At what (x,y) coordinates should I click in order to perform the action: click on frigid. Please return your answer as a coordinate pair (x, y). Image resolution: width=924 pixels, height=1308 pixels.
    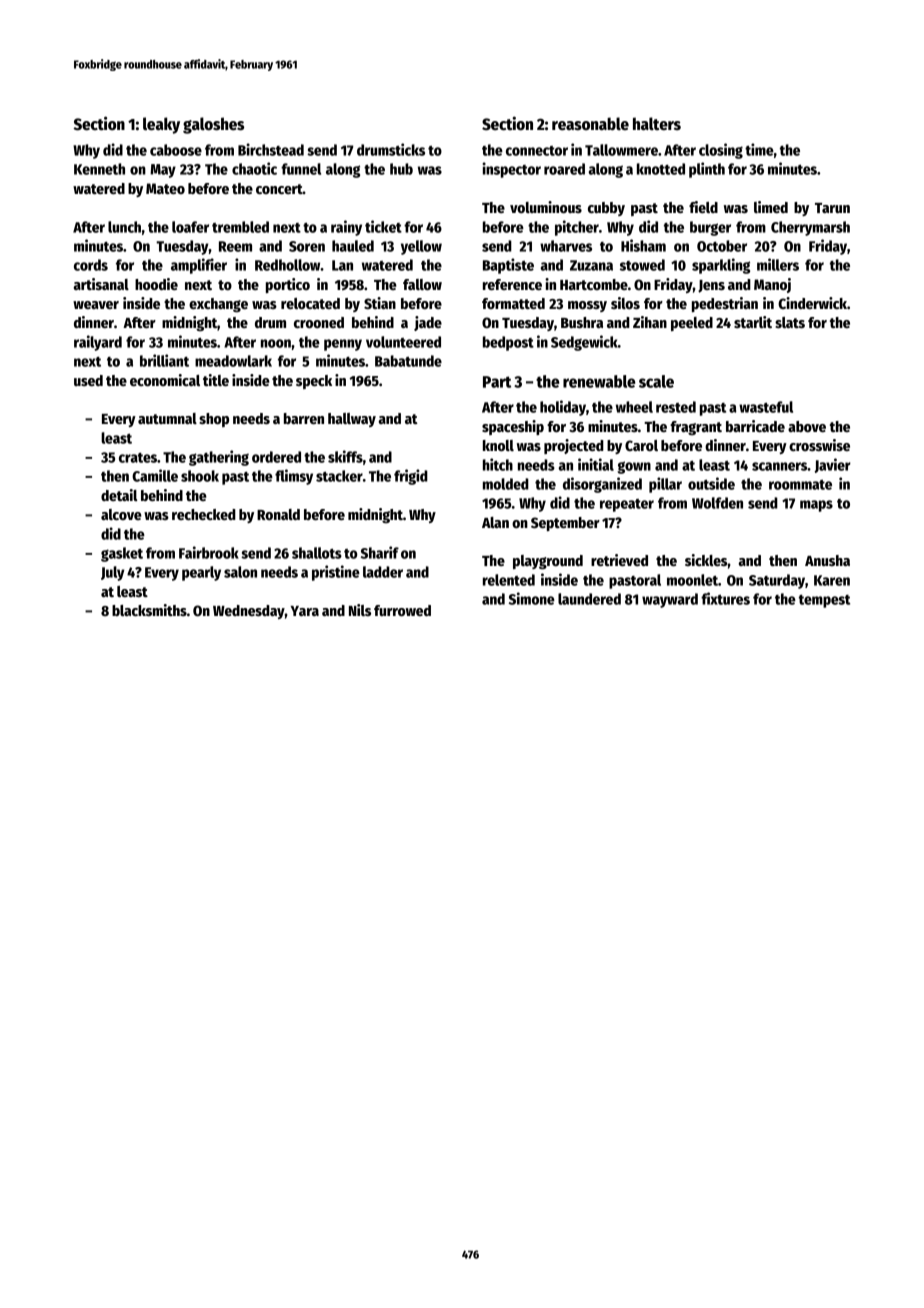
    Looking at the image, I should click on (411, 477).
